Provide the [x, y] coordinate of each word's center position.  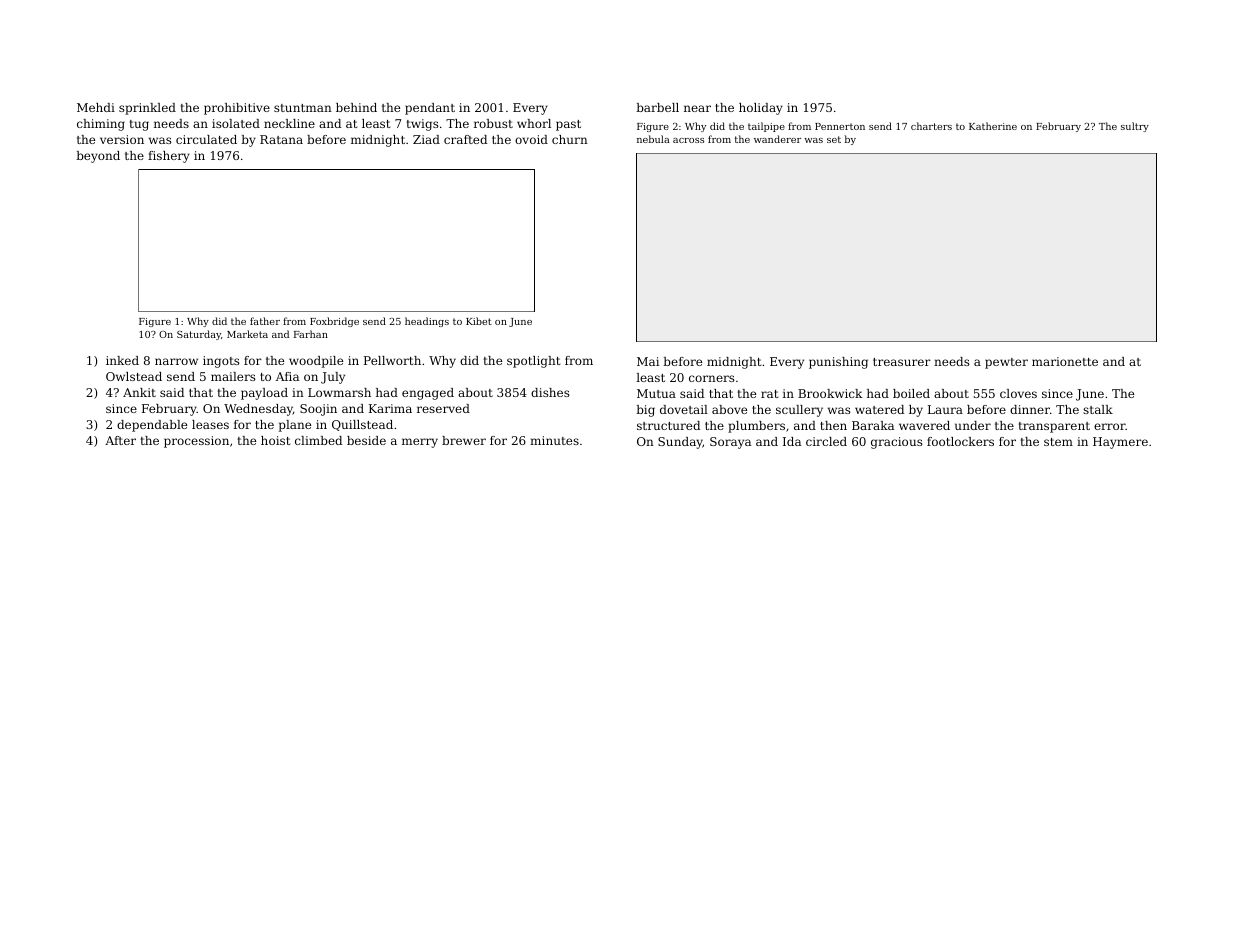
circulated [206, 139]
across [688, 140]
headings [427, 322]
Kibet [479, 321]
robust [493, 123]
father [265, 321]
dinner [1030, 409]
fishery [169, 157]
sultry [1135, 127]
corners [712, 378]
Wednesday [258, 410]
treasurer [902, 362]
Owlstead [134, 376]
